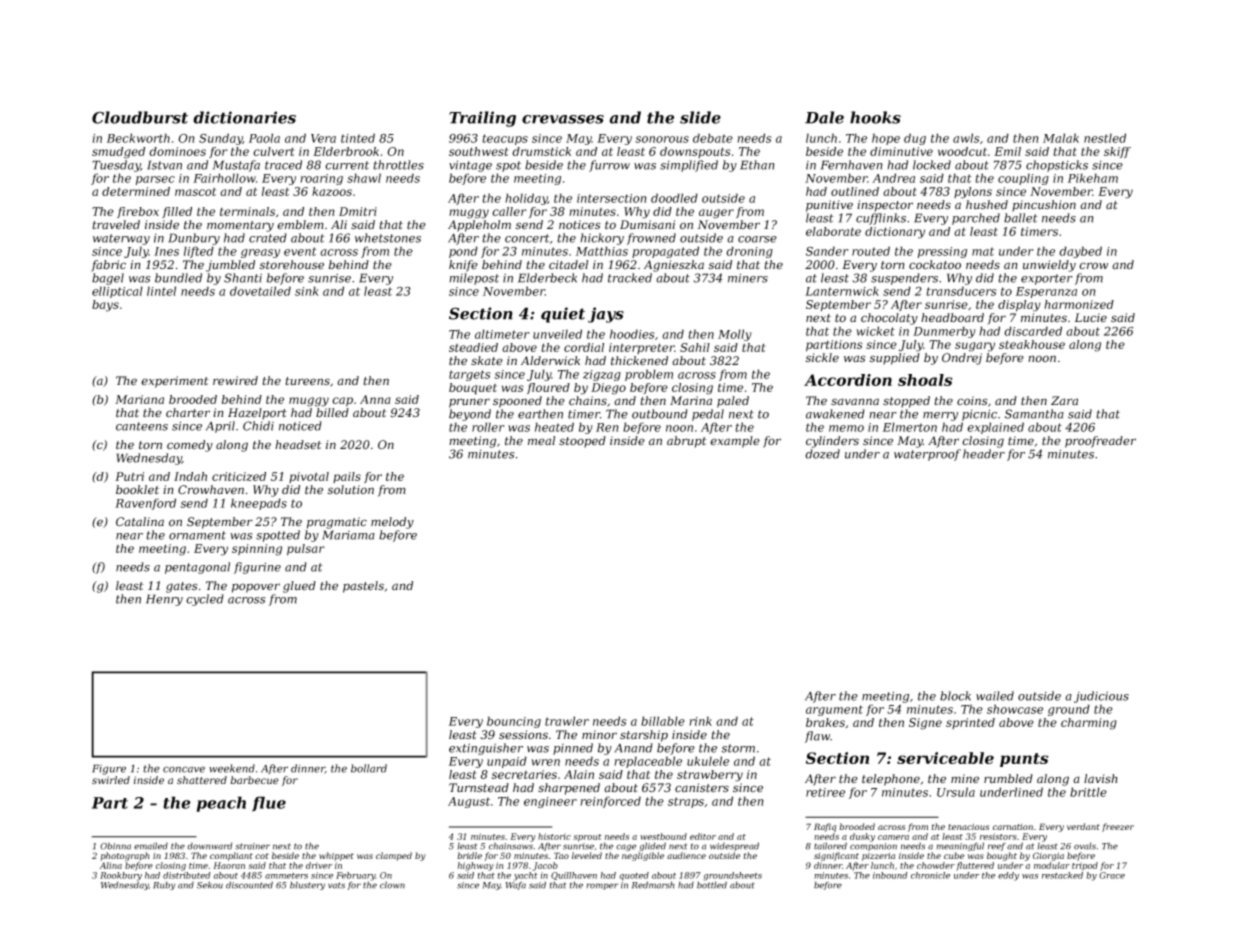 The width and height of the document is (1233, 952). Describe the element at coordinates (286, 876) in the document. I see `ammeters` at that location.
